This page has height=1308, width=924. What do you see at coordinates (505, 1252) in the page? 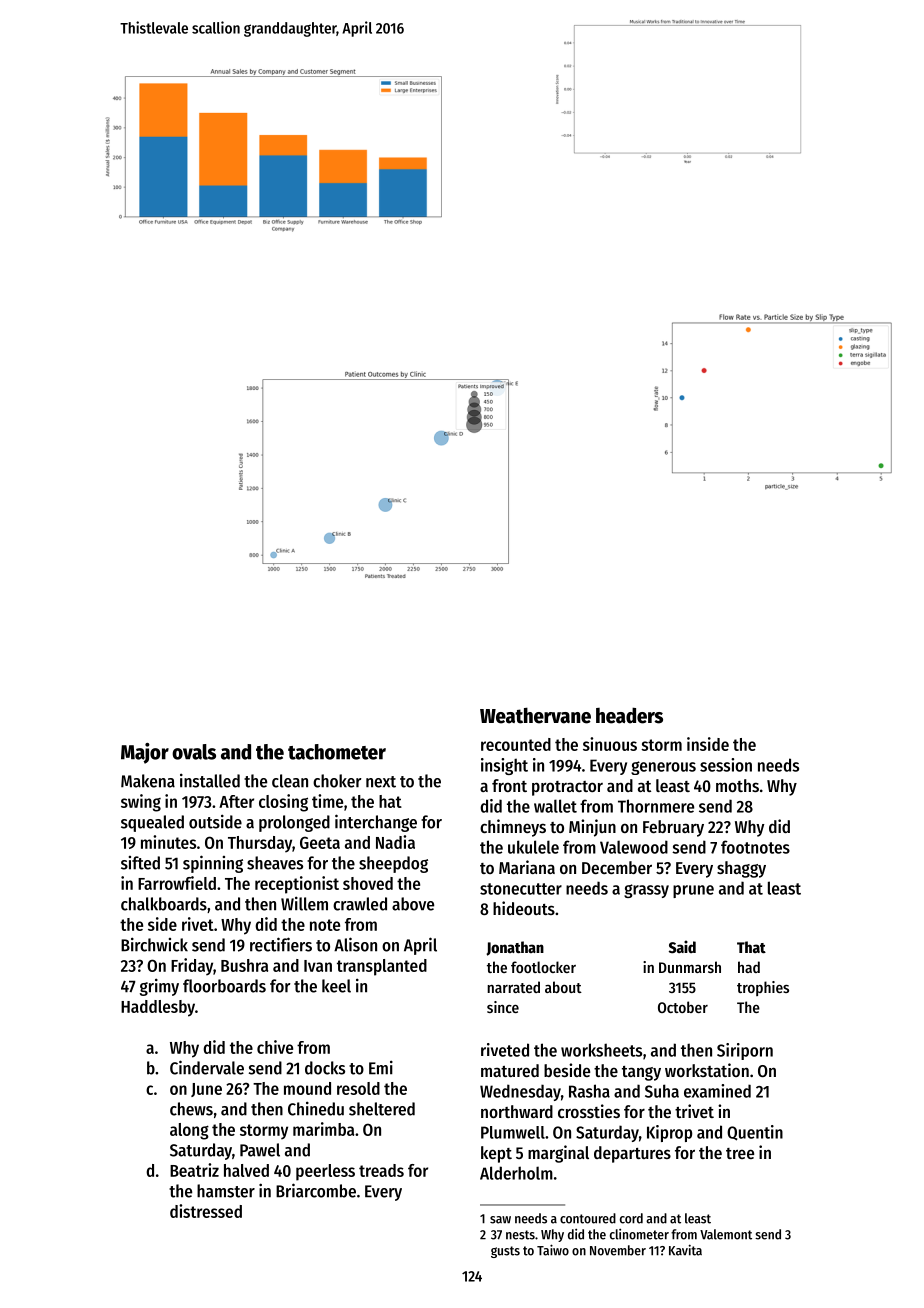
I see `gusts` at bounding box center [505, 1252].
